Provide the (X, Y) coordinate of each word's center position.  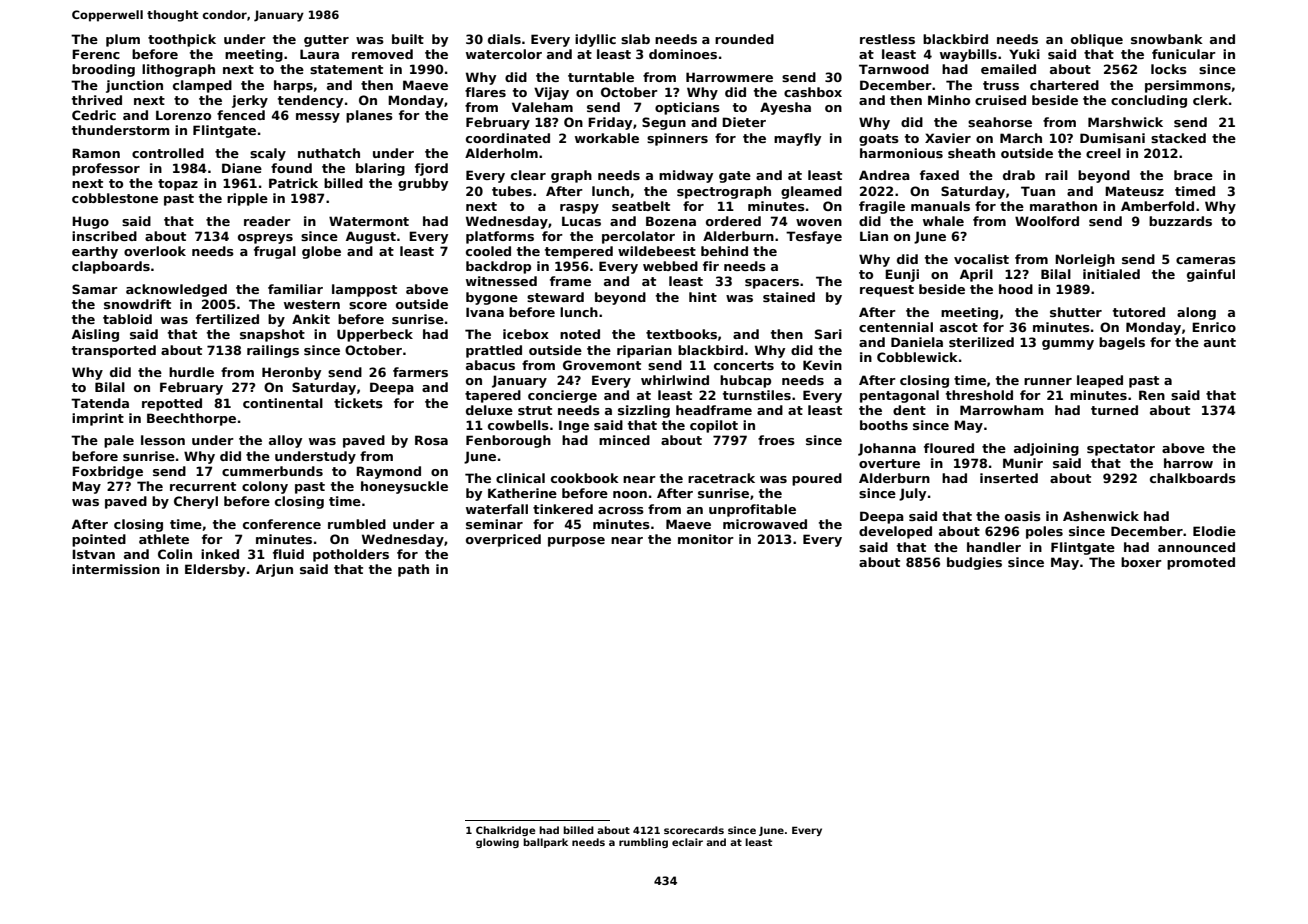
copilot (714, 426)
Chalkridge (505, 831)
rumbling (643, 843)
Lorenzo (183, 115)
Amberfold (1157, 206)
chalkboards (1193, 478)
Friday (610, 123)
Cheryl (196, 502)
